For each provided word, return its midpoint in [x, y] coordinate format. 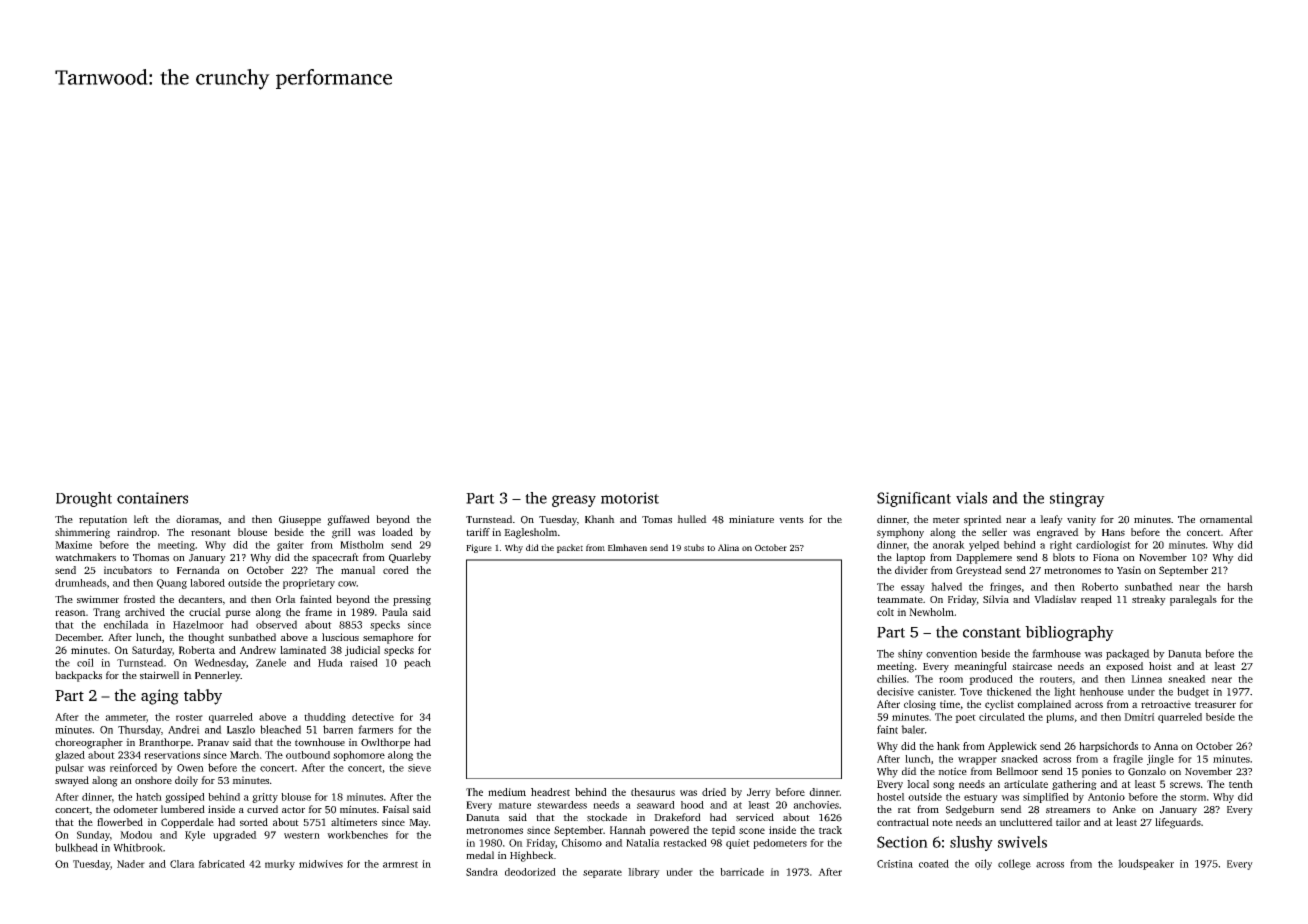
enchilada [126, 624]
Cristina [895, 864]
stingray [1077, 499]
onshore [153, 780]
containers [152, 498]
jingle [1160, 760]
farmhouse [1056, 653]
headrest [550, 792]
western [302, 835]
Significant [914, 499]
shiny [910, 654]
